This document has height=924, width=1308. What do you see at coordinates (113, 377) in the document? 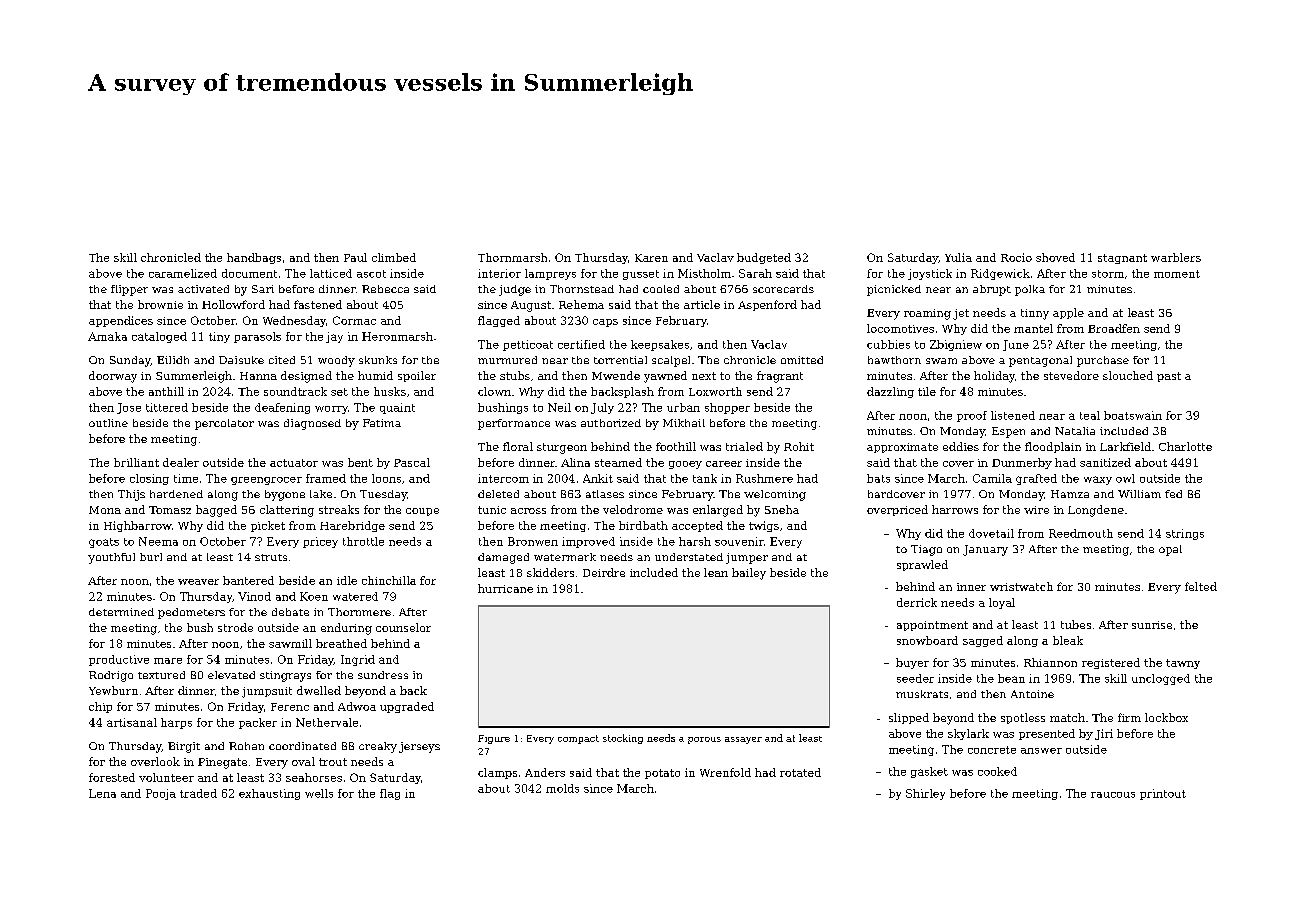
I see `doorway` at bounding box center [113, 377].
